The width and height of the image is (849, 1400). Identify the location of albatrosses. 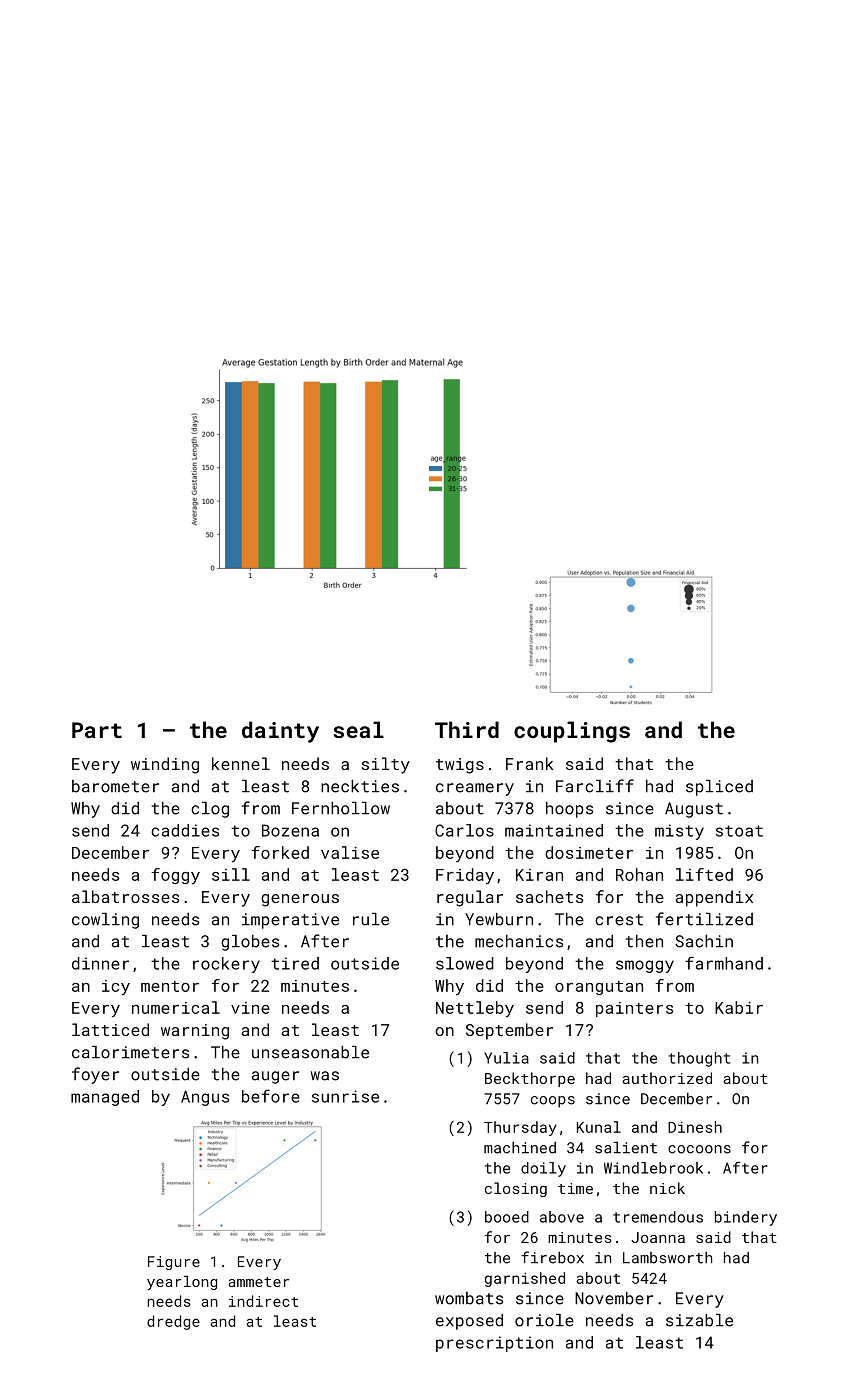
(125, 896).
